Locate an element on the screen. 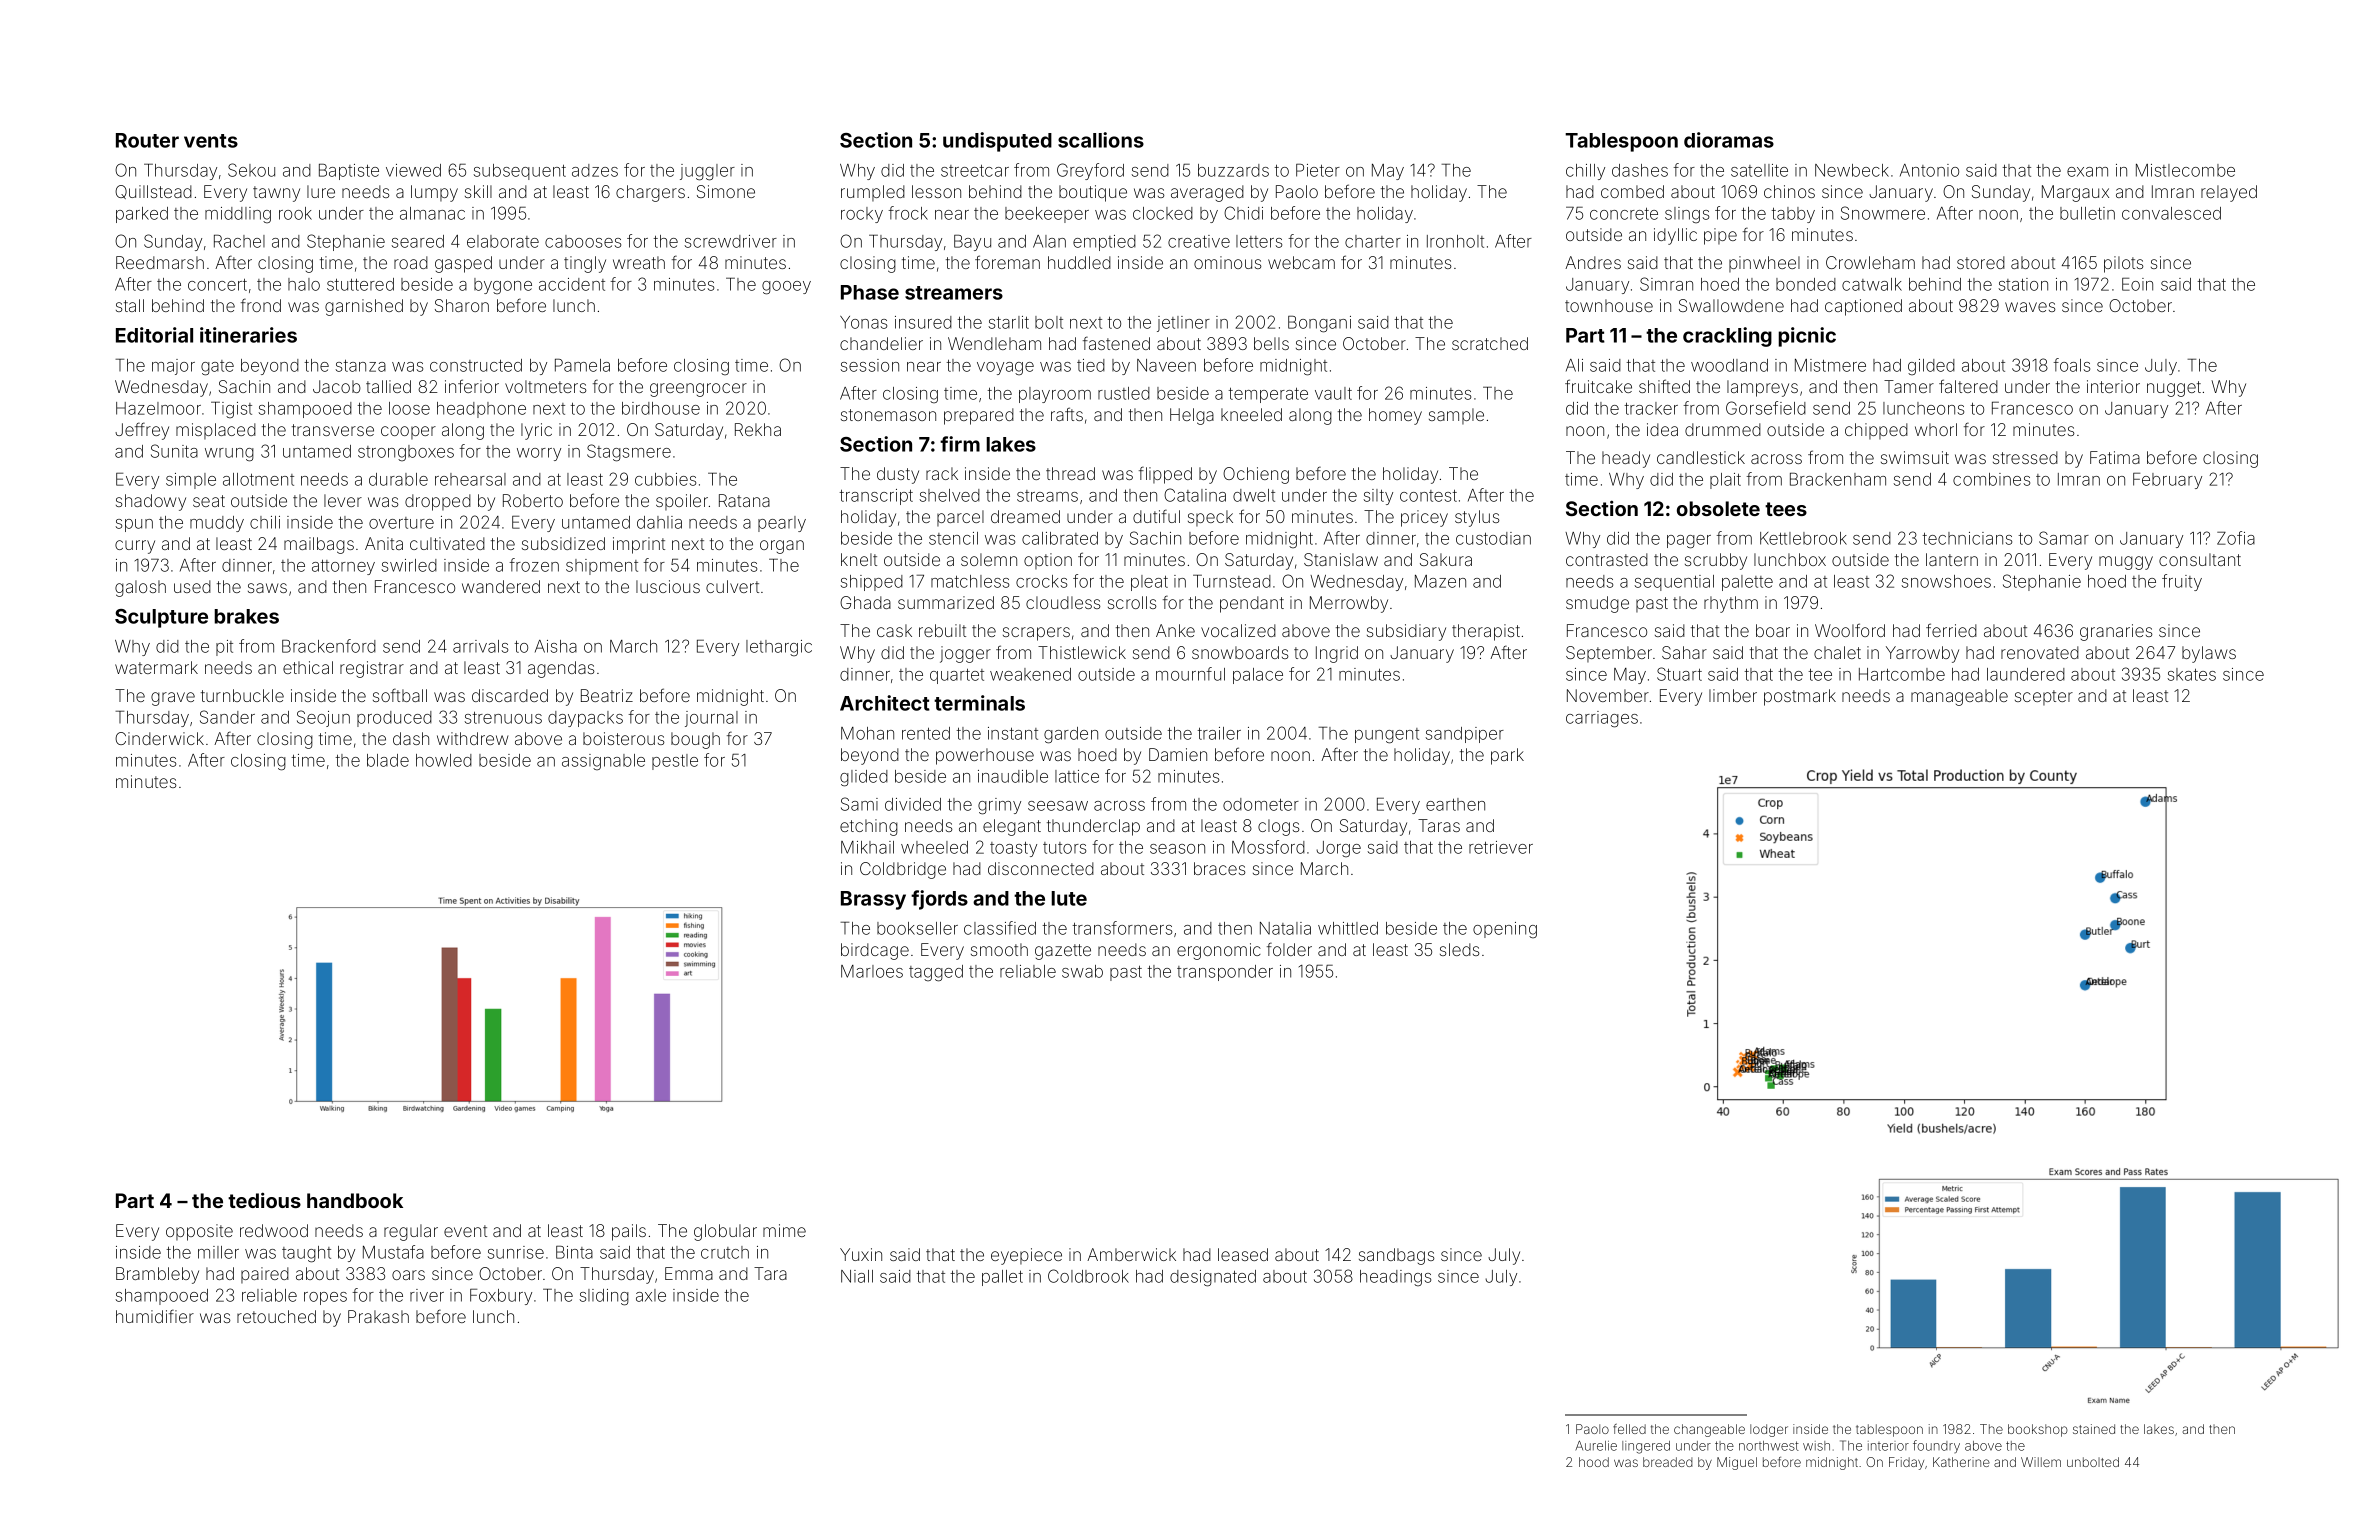  dioramas is located at coordinates (1729, 140).
